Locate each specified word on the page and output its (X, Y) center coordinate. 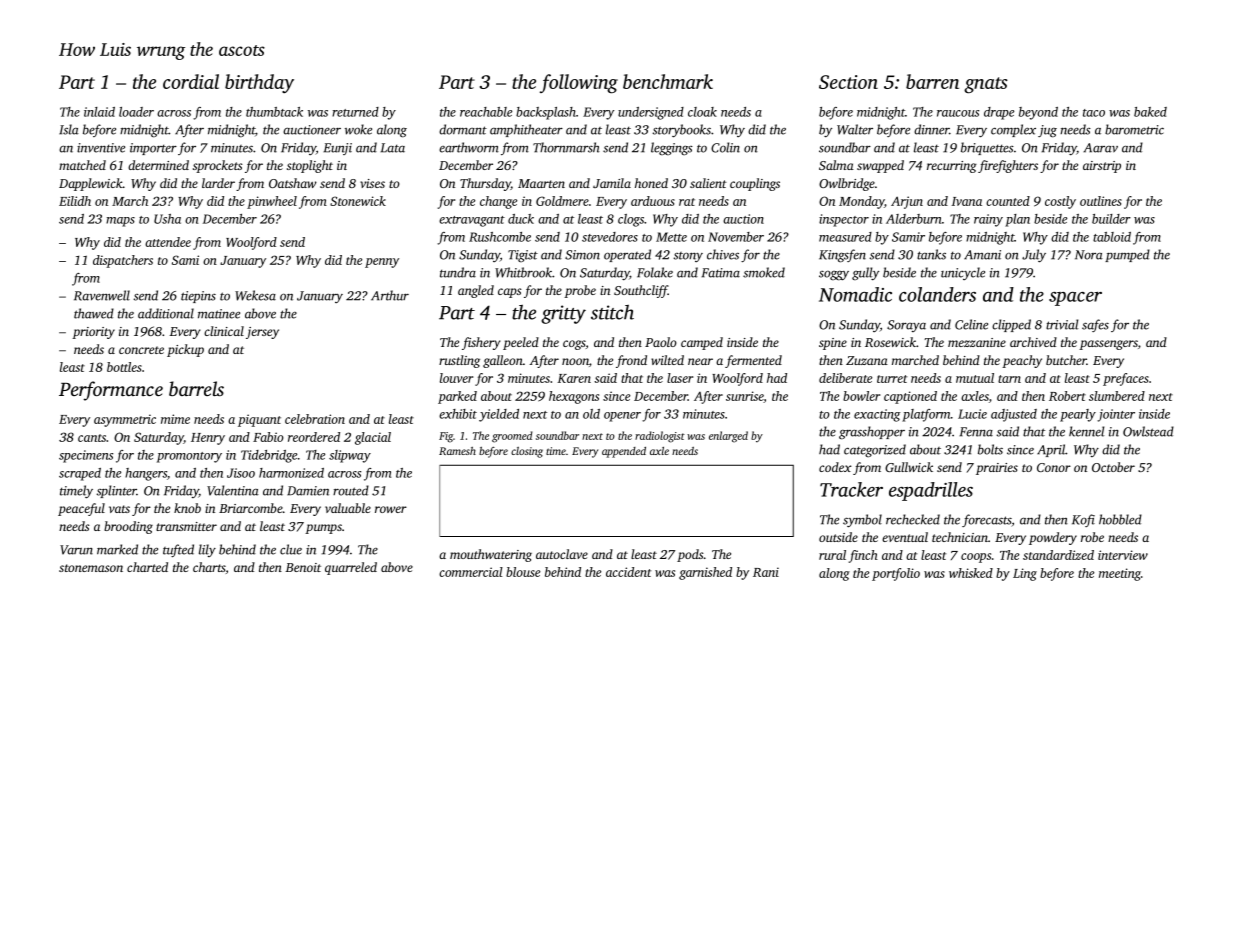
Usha (167, 219)
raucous (958, 113)
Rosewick (890, 342)
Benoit (303, 567)
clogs (631, 220)
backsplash (546, 113)
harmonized (291, 473)
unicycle (963, 273)
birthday (259, 83)
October (1113, 467)
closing (527, 452)
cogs (574, 345)
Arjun (907, 202)
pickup (185, 350)
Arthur (390, 295)
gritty (563, 314)
